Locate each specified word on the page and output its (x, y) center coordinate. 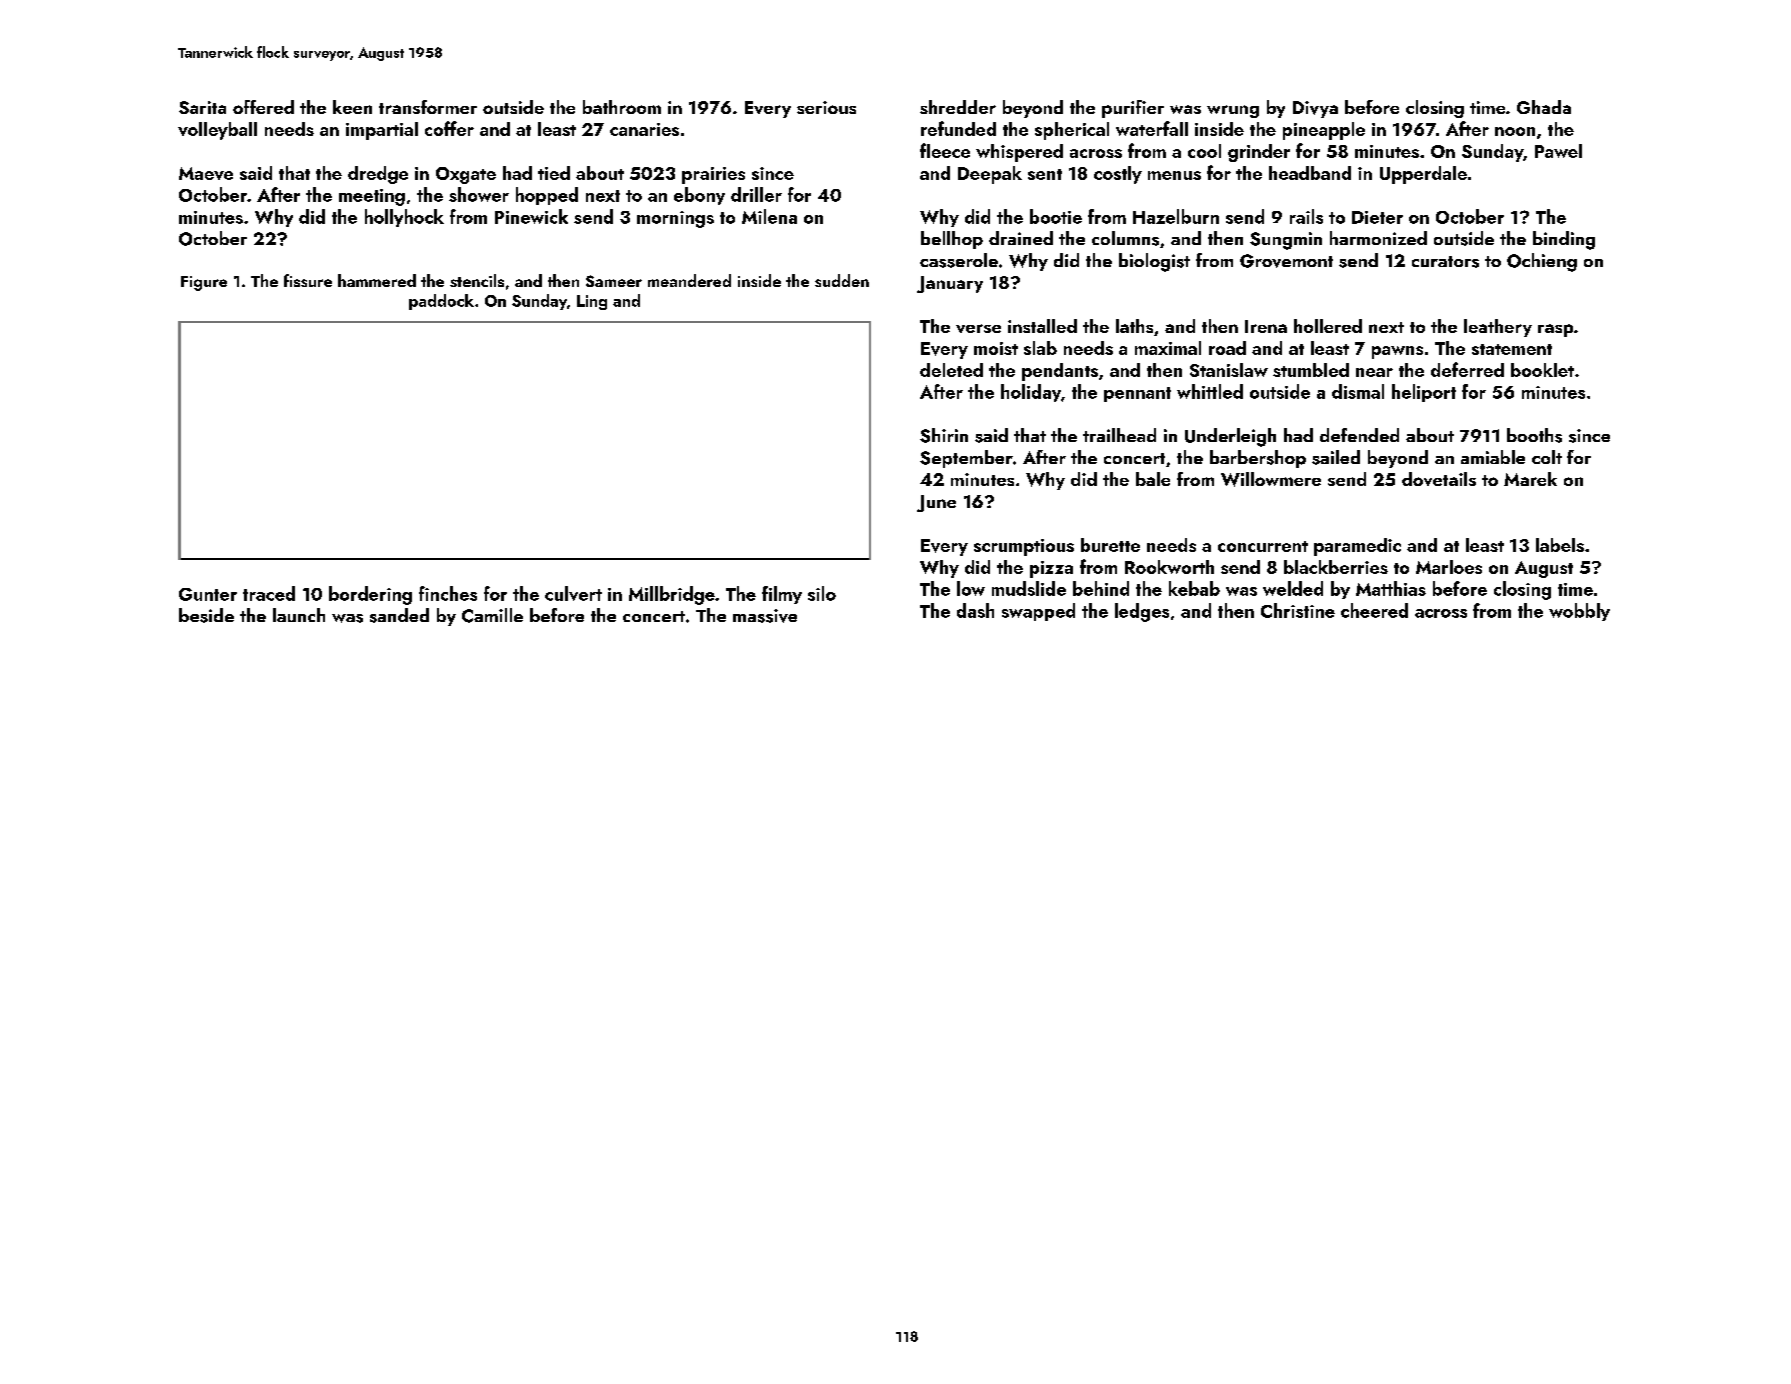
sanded (399, 615)
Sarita (202, 107)
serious (826, 107)
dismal (1358, 391)
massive (765, 616)
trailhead (1119, 435)
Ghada (1544, 107)
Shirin (944, 435)
